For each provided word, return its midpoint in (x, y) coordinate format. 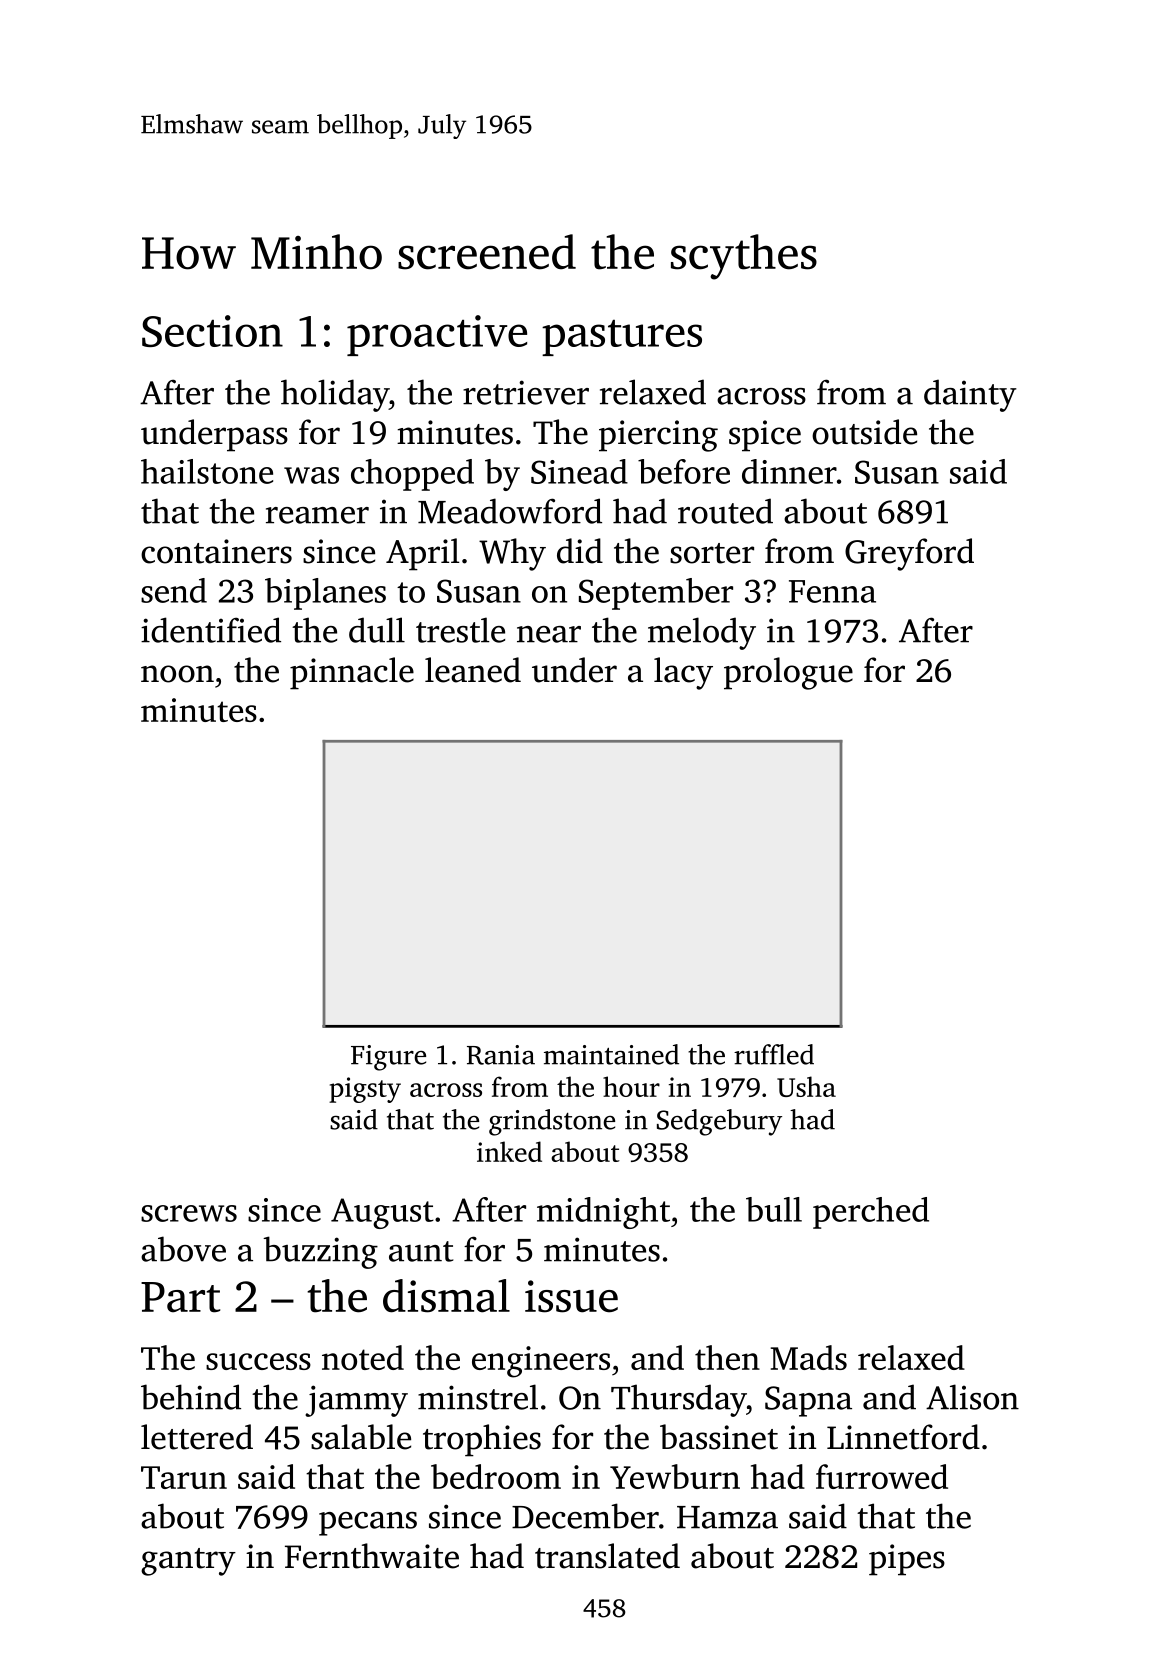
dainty (970, 395)
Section (212, 331)
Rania (501, 1055)
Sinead (579, 471)
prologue (788, 673)
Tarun (184, 1477)
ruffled (774, 1054)
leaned (473, 670)
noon (177, 674)
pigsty (365, 1090)
